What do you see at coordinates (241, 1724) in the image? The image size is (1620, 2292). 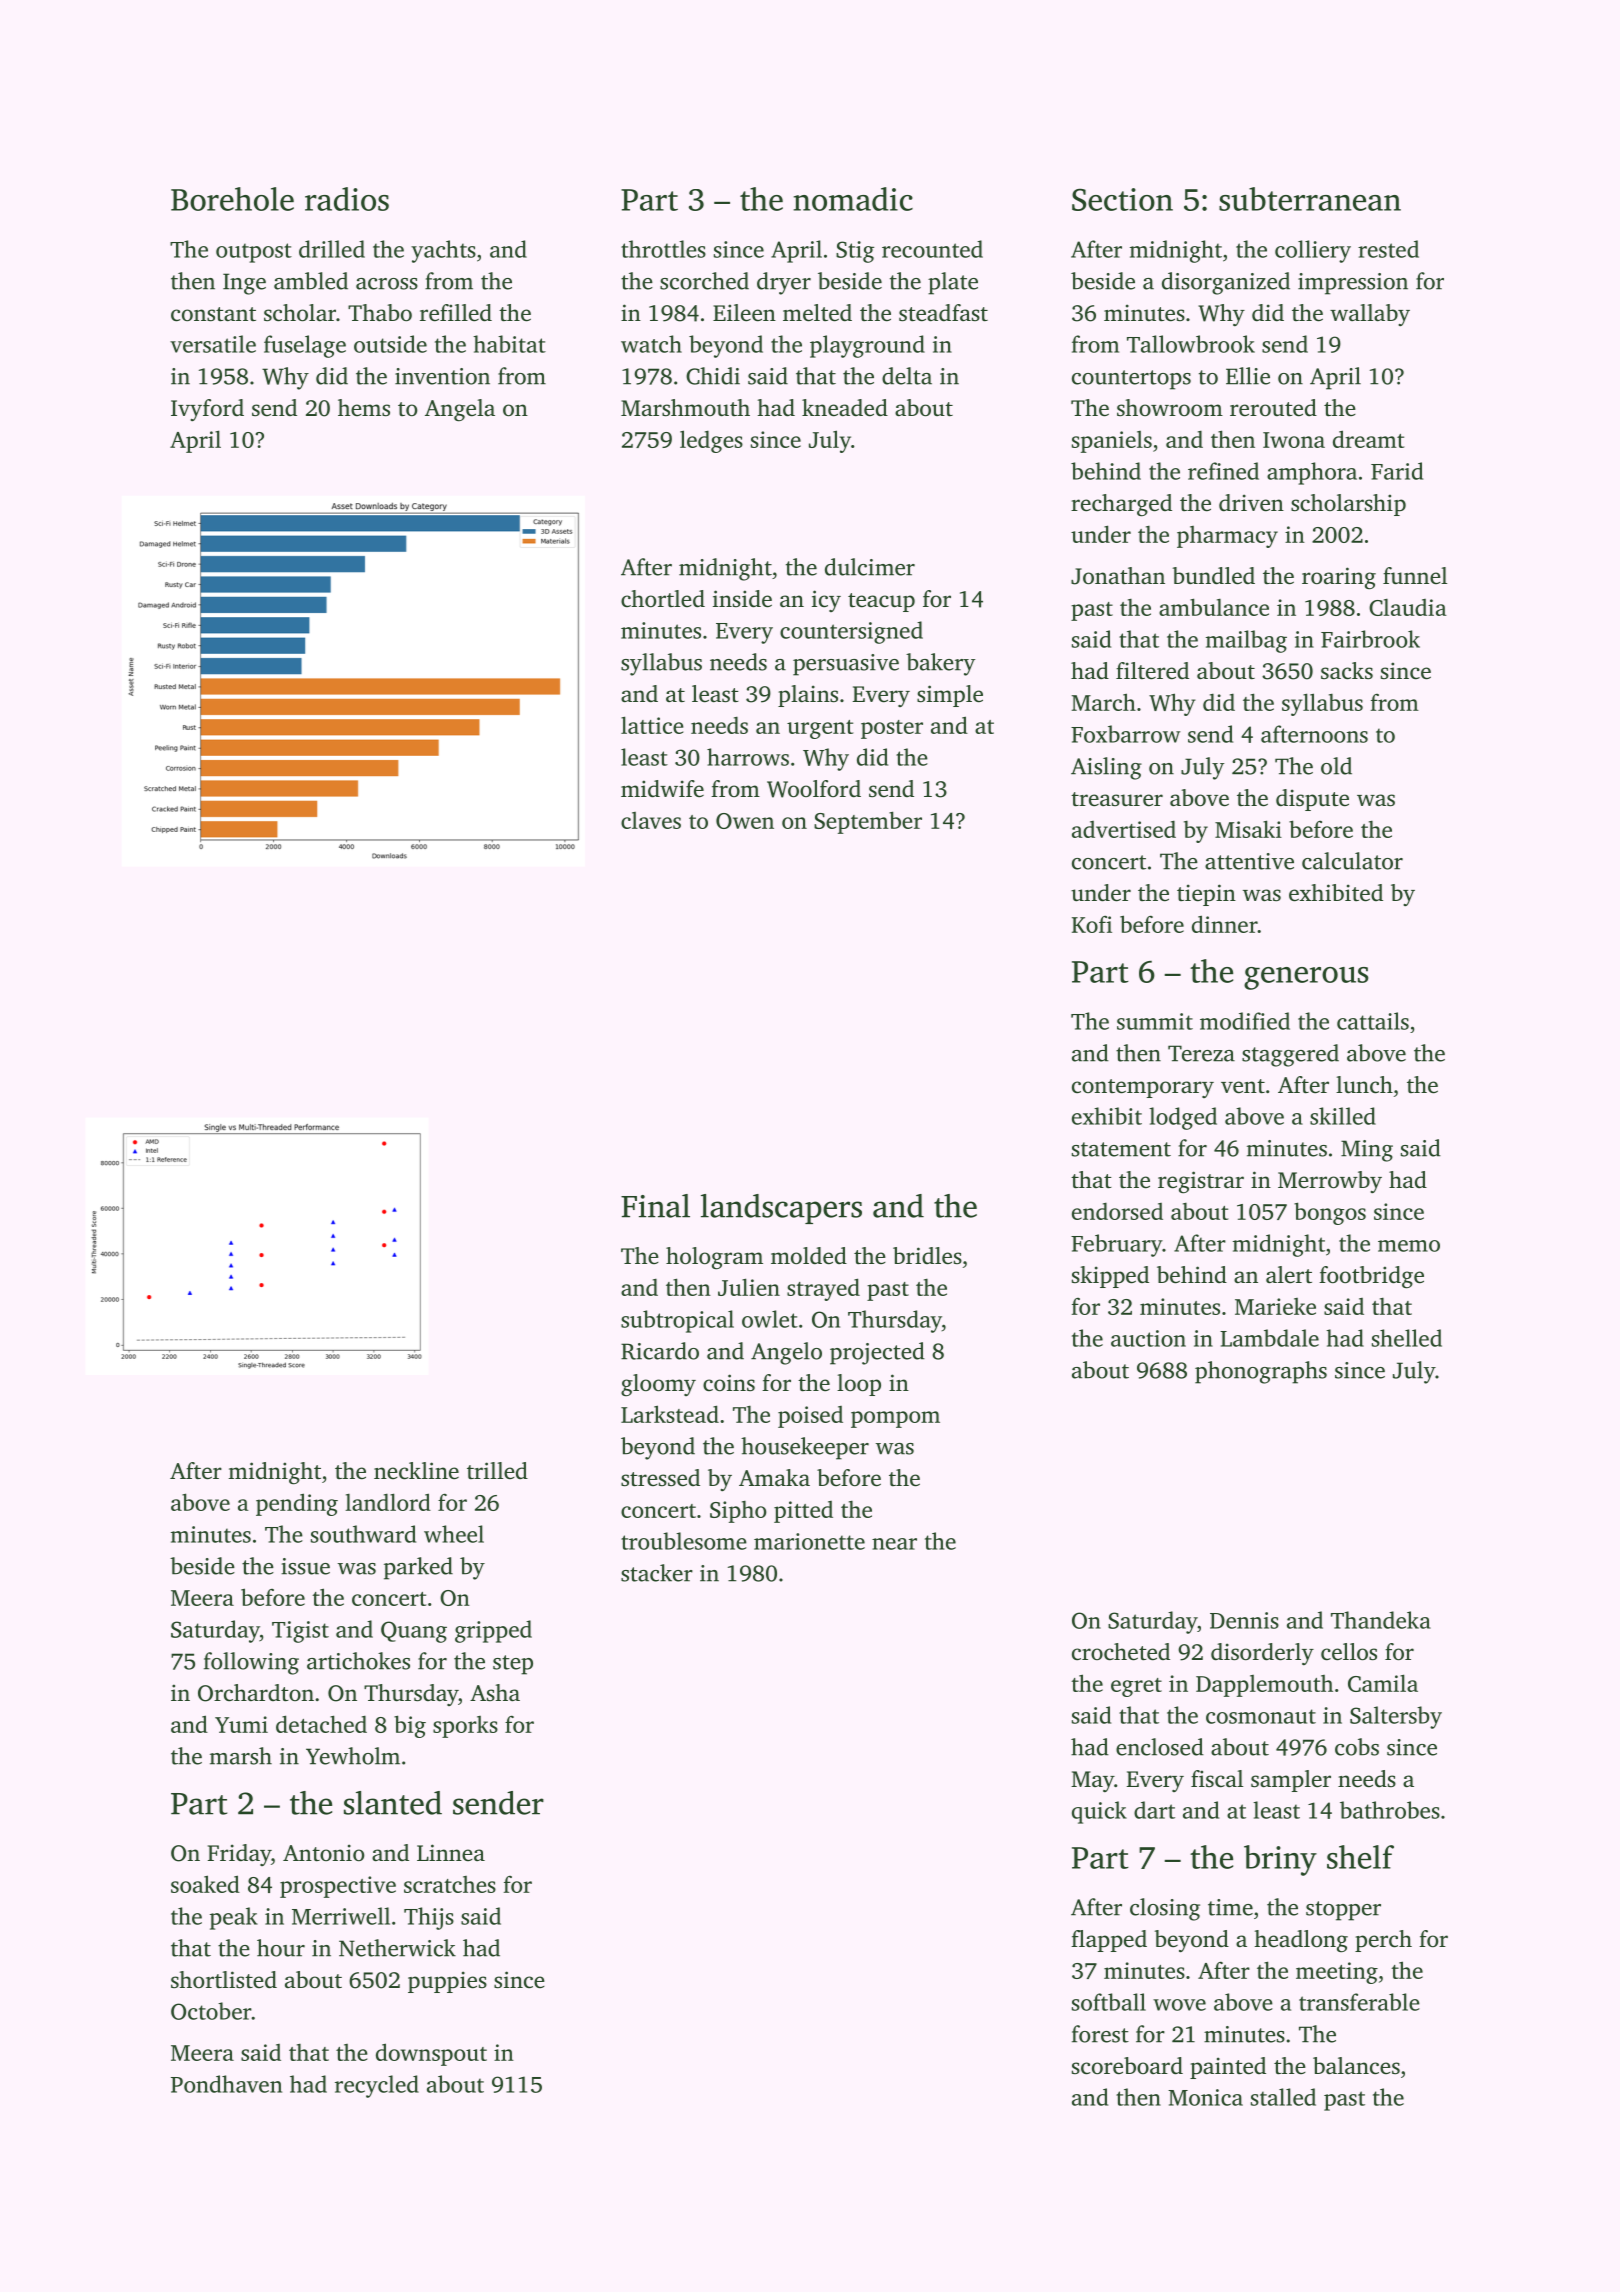 I see `Yumi` at bounding box center [241, 1724].
